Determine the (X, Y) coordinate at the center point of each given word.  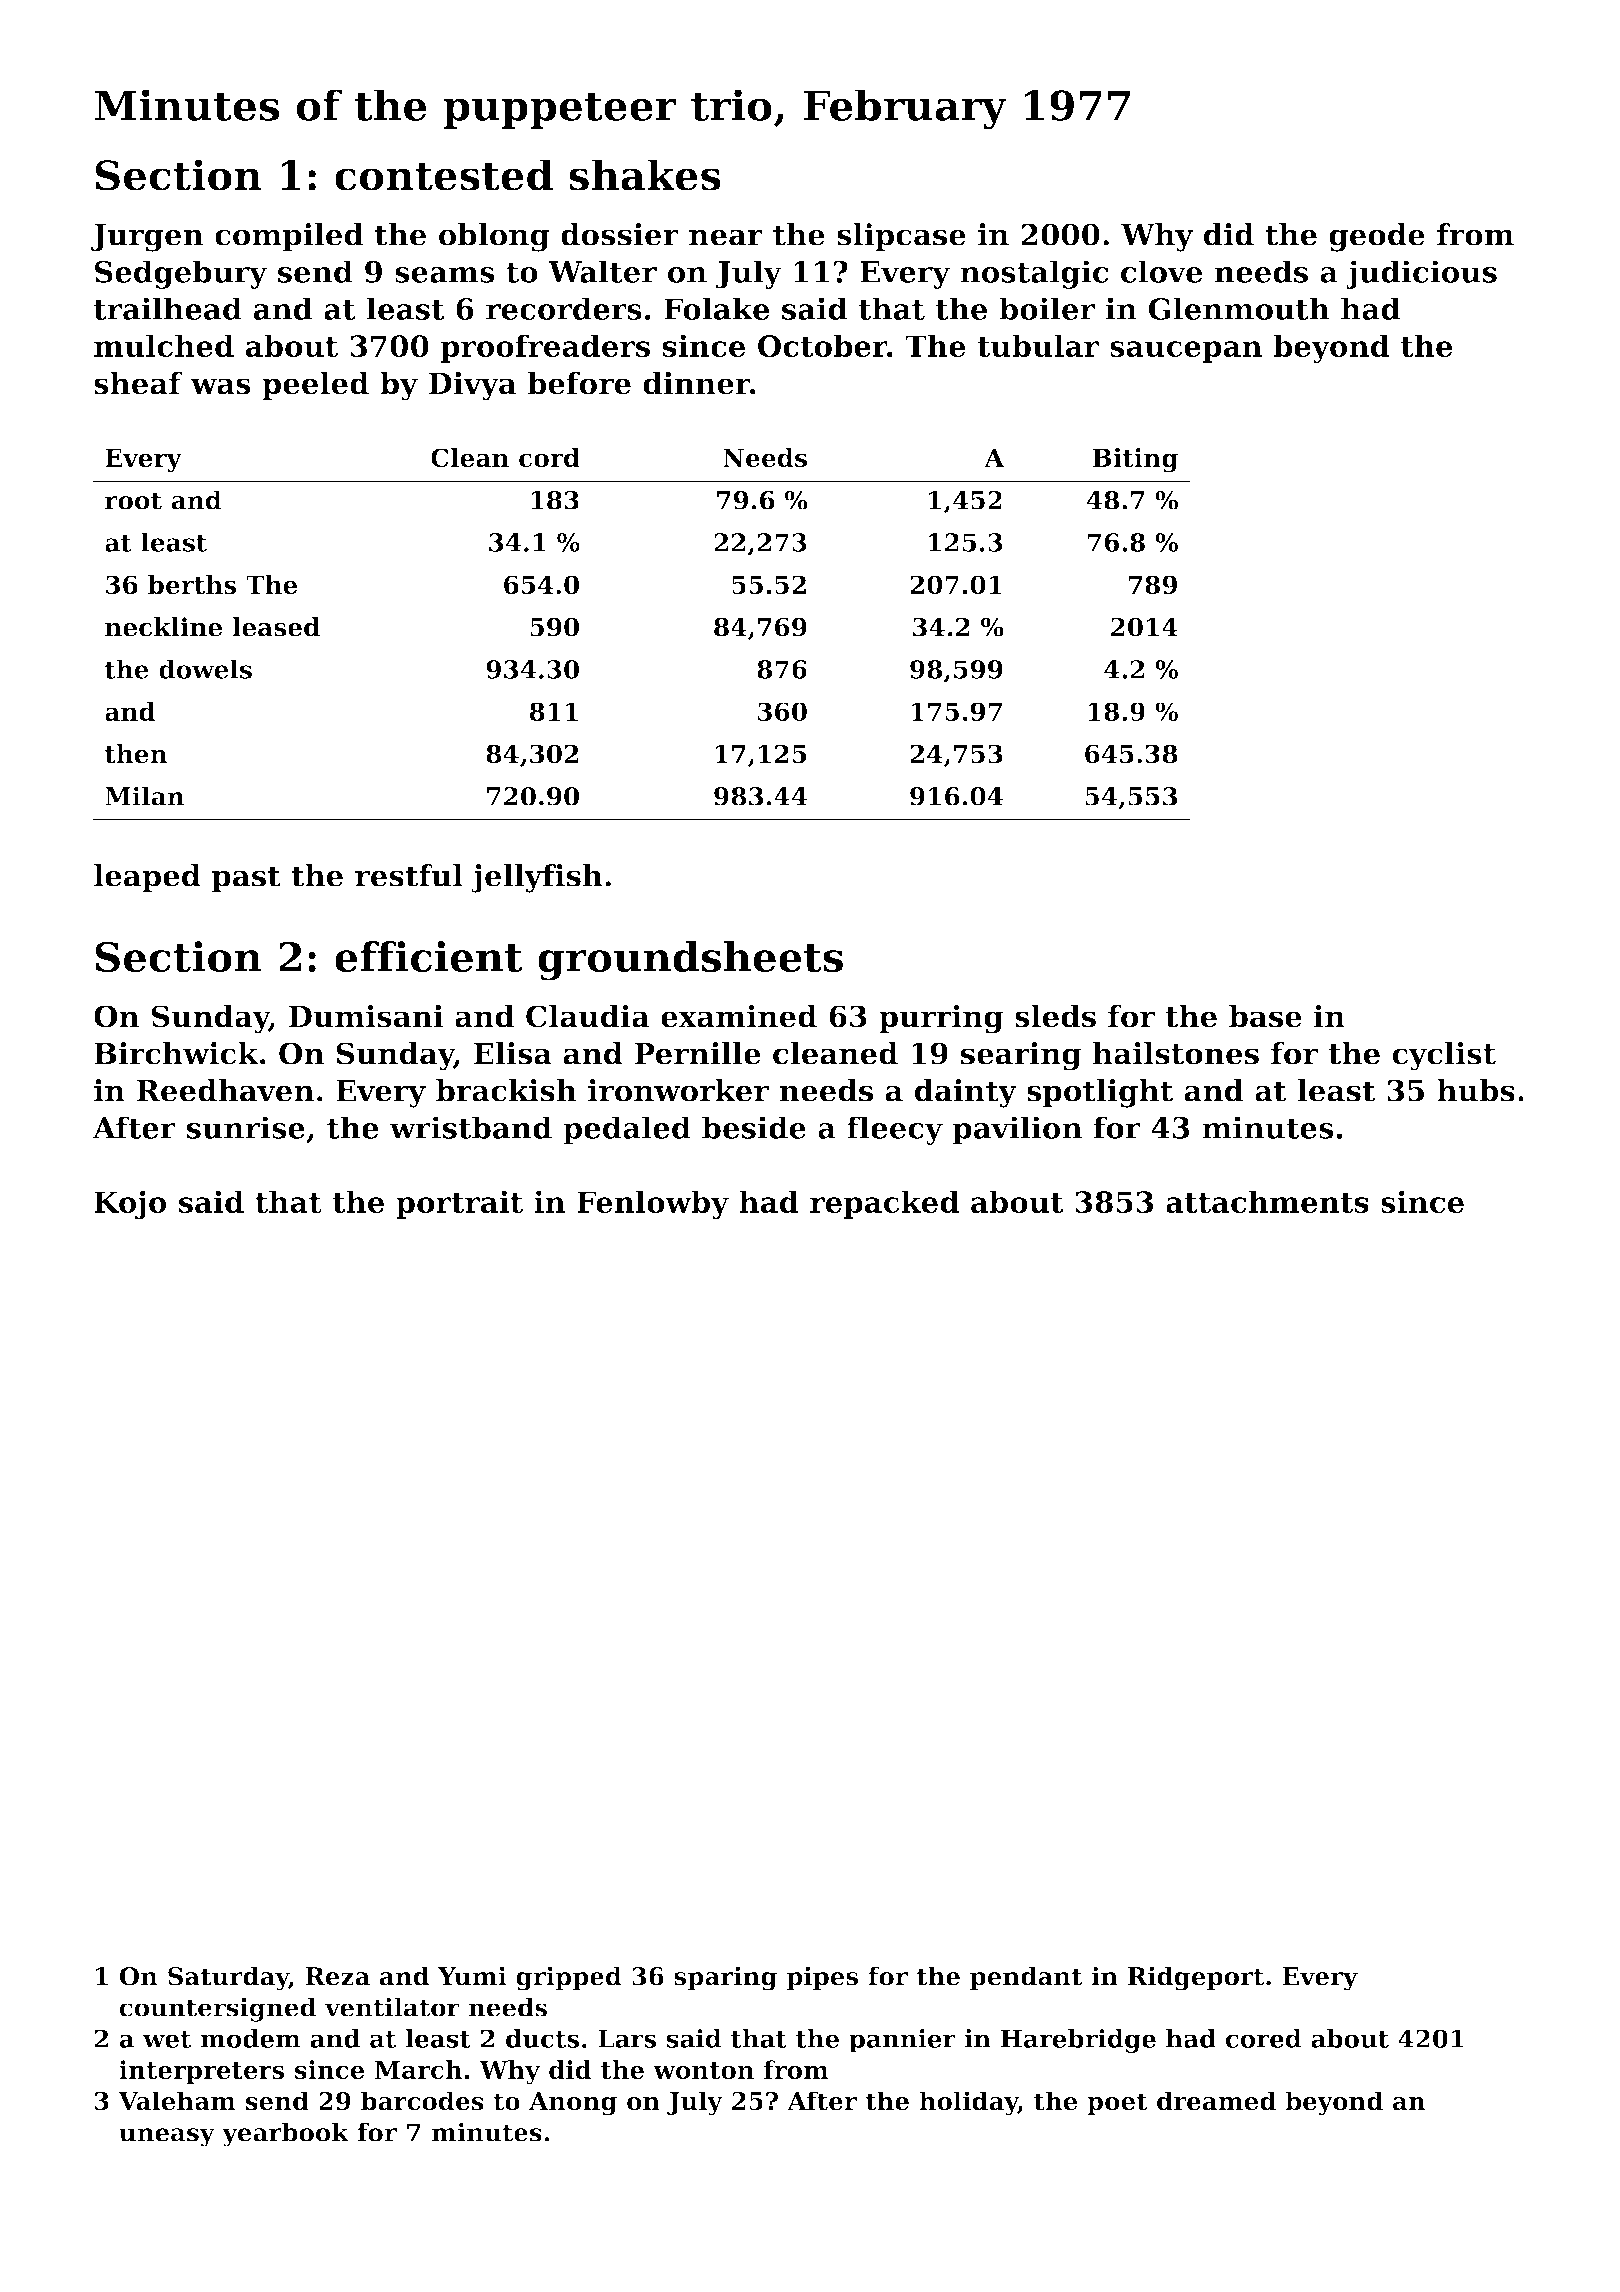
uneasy (167, 2137)
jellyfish (537, 878)
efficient (429, 956)
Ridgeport (1196, 1978)
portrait (459, 1204)
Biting (1135, 460)
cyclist (1444, 1056)
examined (739, 1016)
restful (409, 875)
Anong (573, 2104)
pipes (822, 1978)
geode (1377, 237)
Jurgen (147, 238)
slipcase (901, 237)
